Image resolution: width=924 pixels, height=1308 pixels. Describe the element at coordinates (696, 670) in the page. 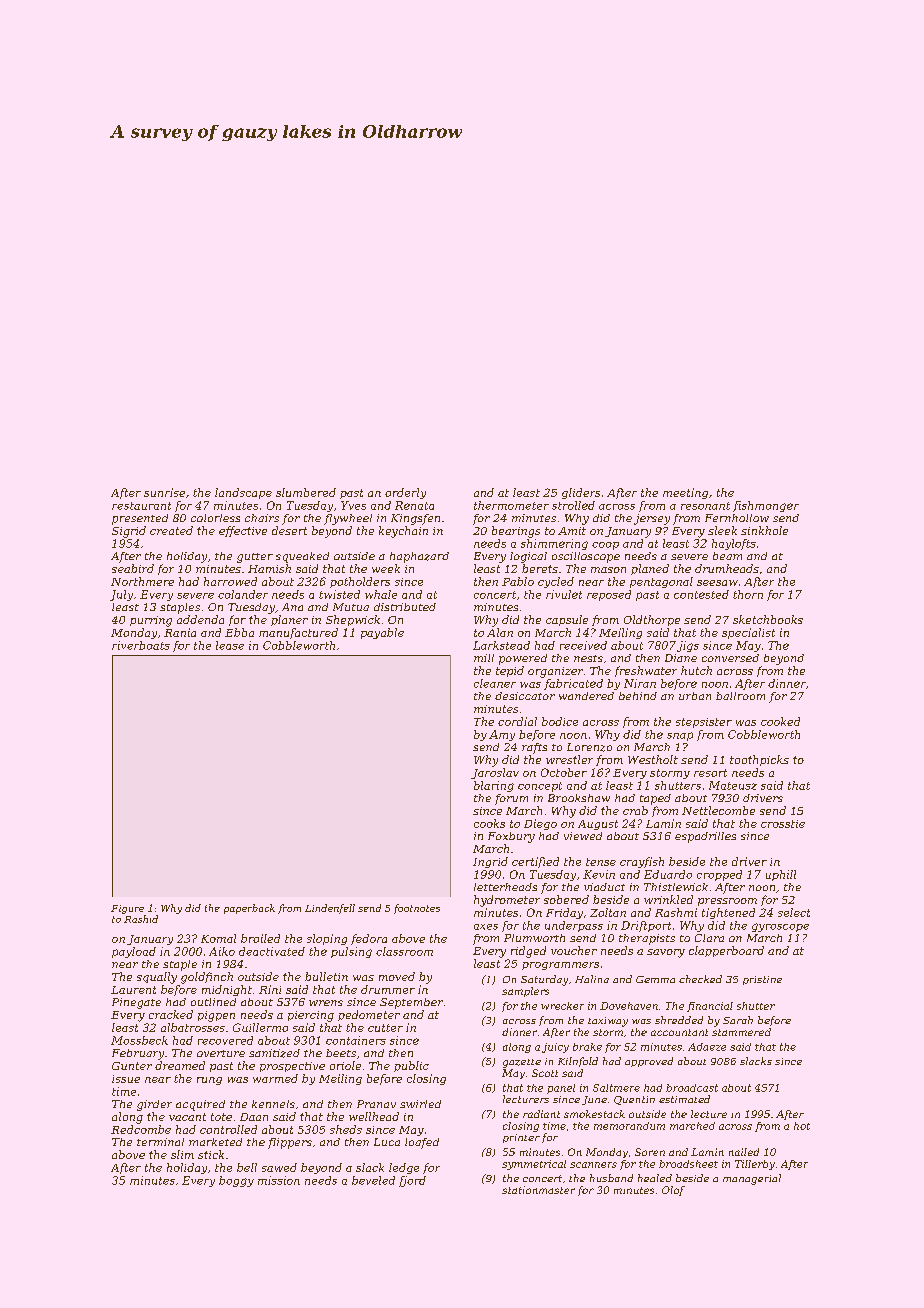

I see `hutch` at that location.
